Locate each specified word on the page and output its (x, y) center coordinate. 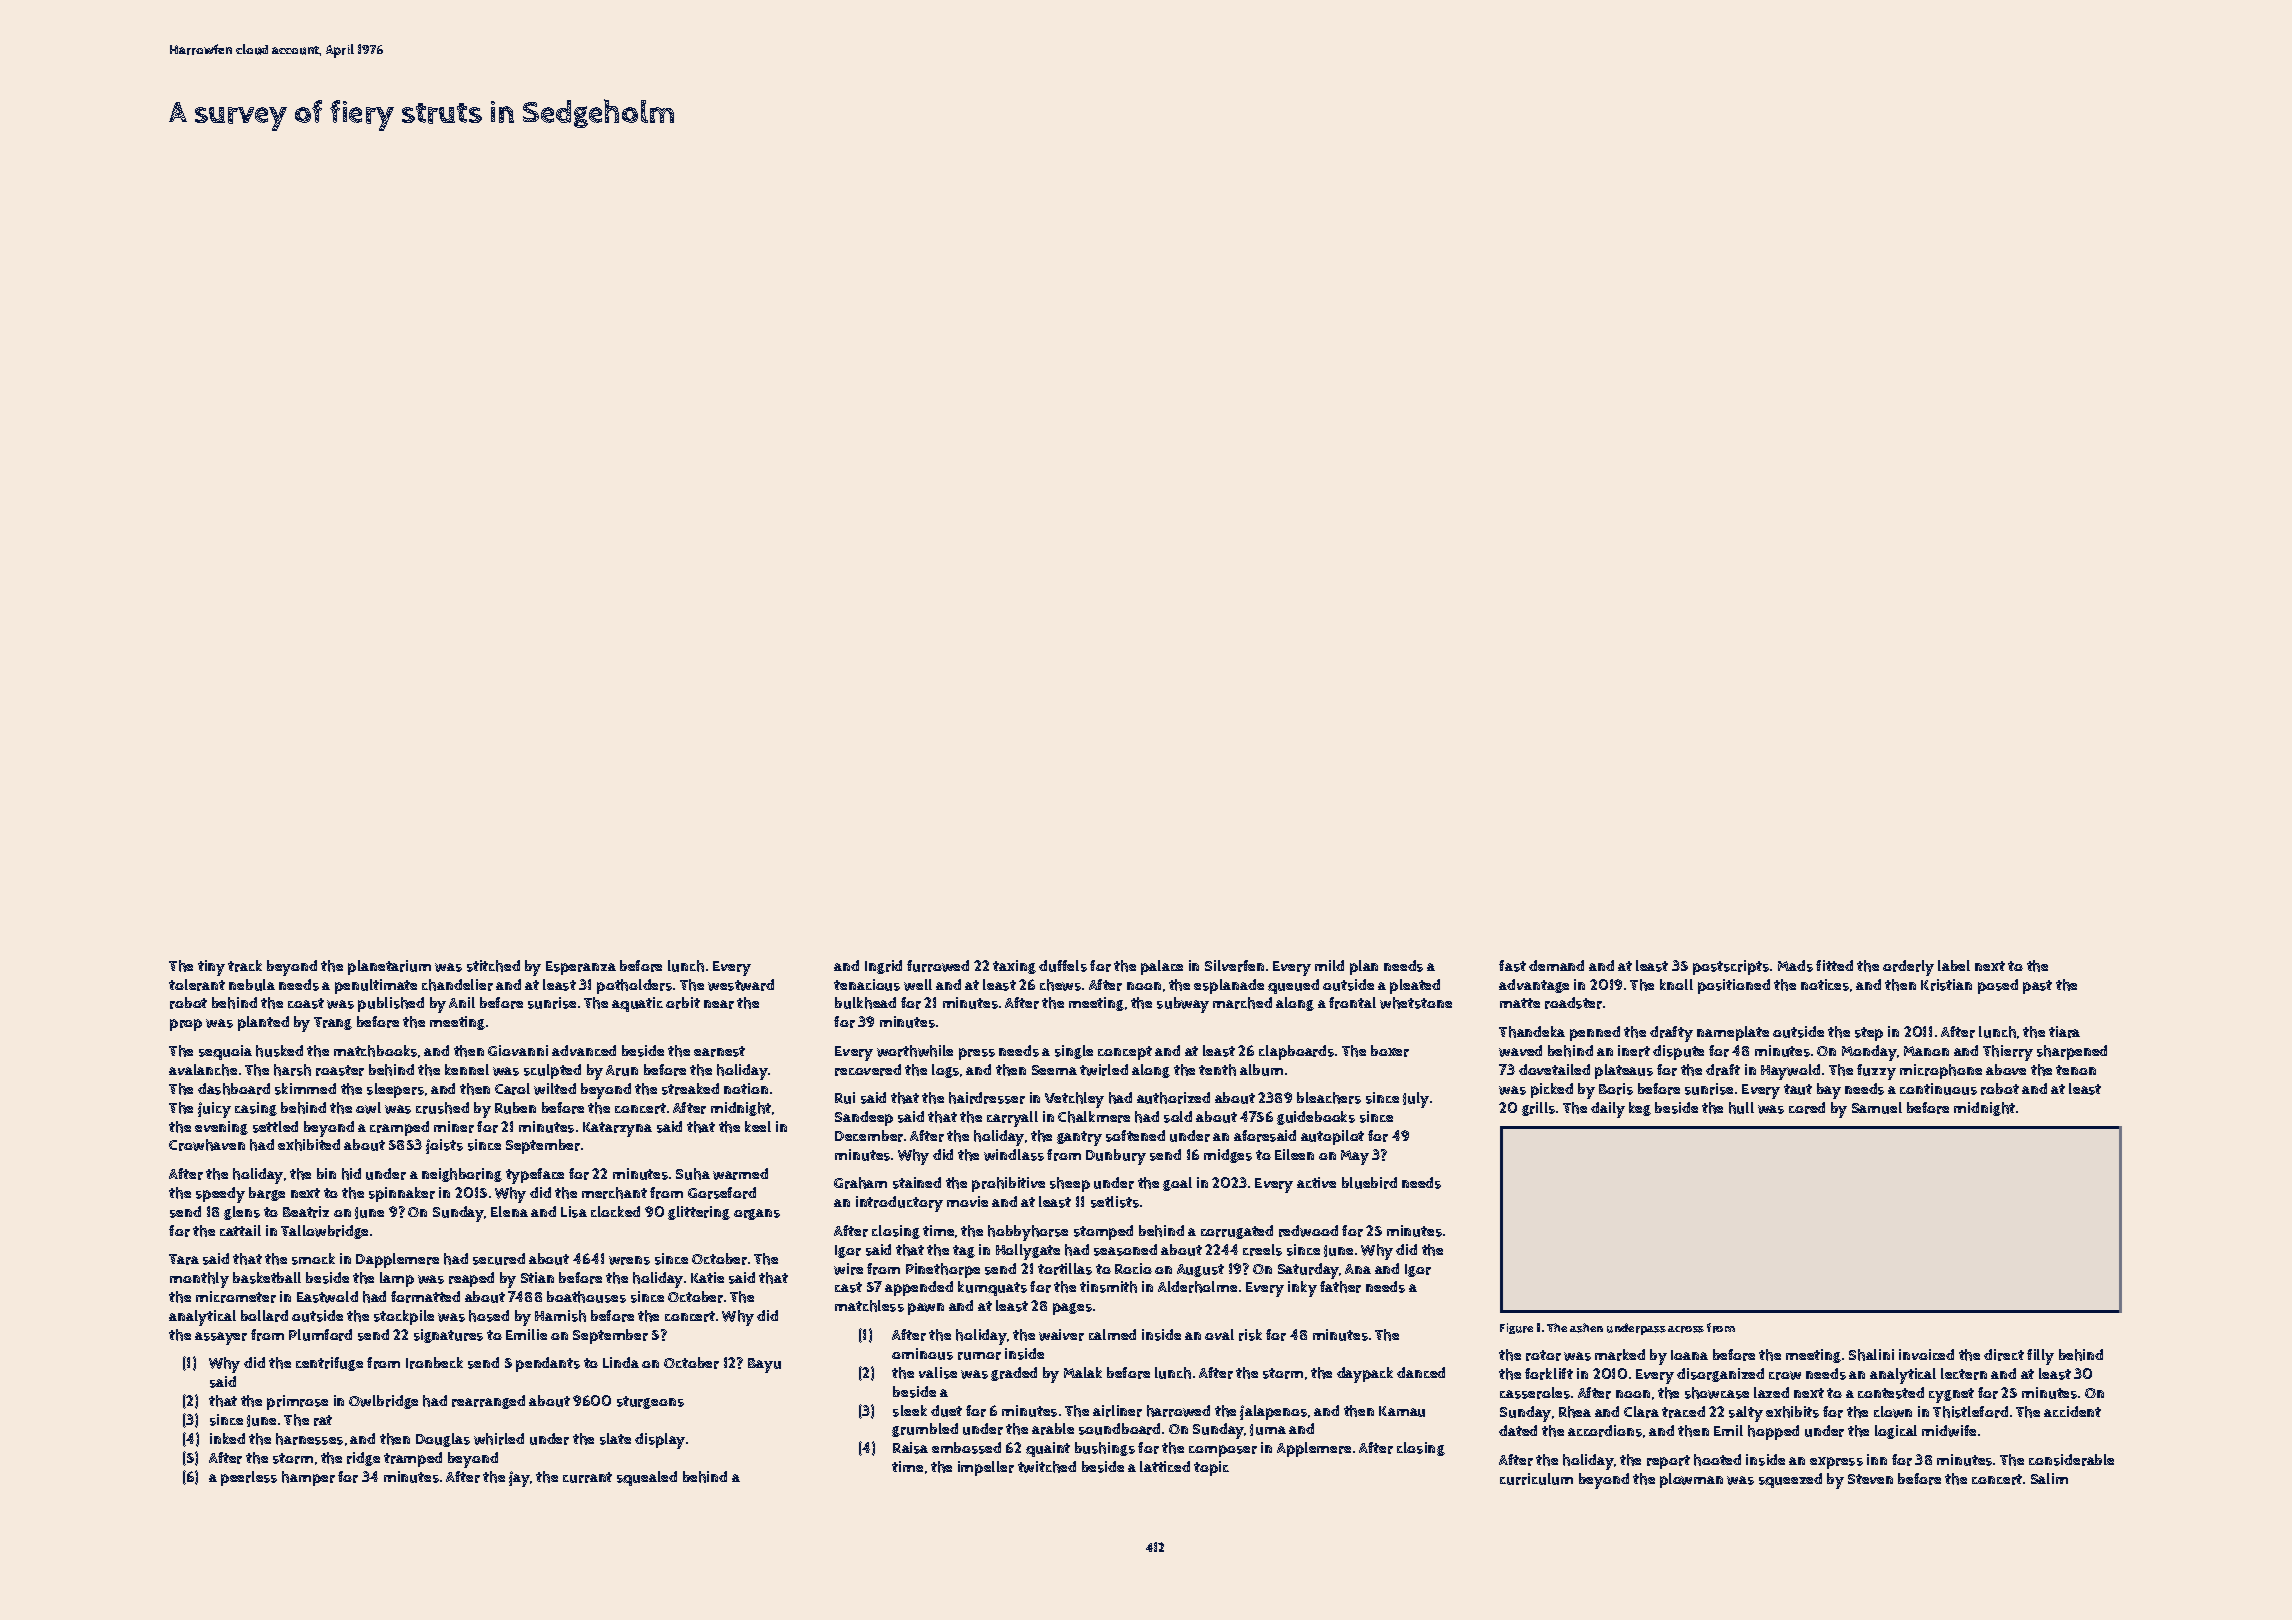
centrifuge (329, 1364)
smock (313, 1259)
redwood (1308, 1231)
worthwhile (915, 1051)
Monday (1869, 1053)
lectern (1964, 1374)
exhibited (309, 1145)
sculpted (552, 1071)
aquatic (637, 1004)
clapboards (1296, 1052)
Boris (1616, 1089)
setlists (1115, 1202)
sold (1178, 1117)
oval (1219, 1334)
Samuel (1877, 1108)
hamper (308, 1478)
